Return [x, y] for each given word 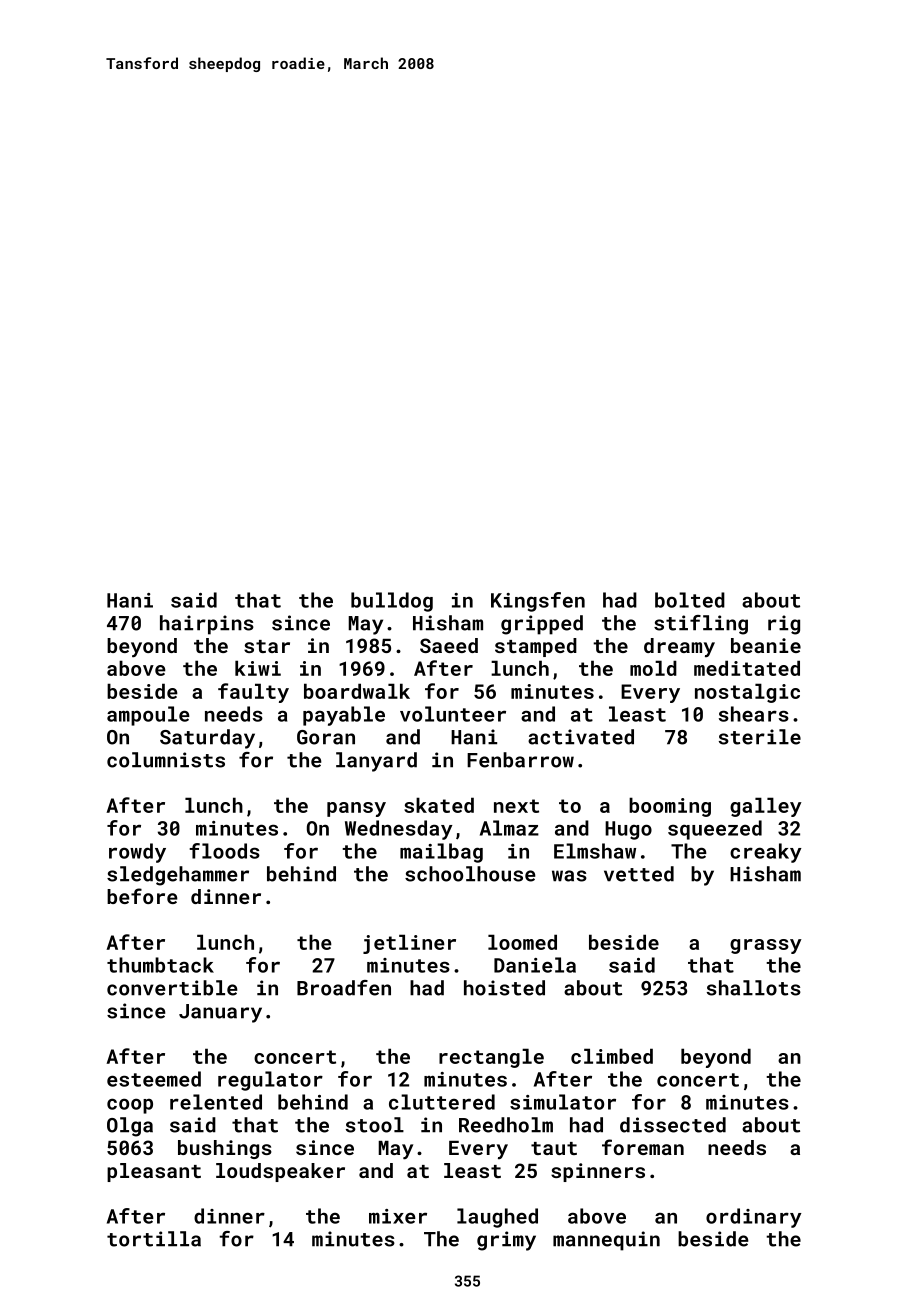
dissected [673, 1125]
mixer [398, 1216]
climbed [612, 1056]
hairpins [207, 625]
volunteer [453, 714]
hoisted [504, 988]
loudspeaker [280, 1172]
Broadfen [344, 988]
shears [754, 714]
